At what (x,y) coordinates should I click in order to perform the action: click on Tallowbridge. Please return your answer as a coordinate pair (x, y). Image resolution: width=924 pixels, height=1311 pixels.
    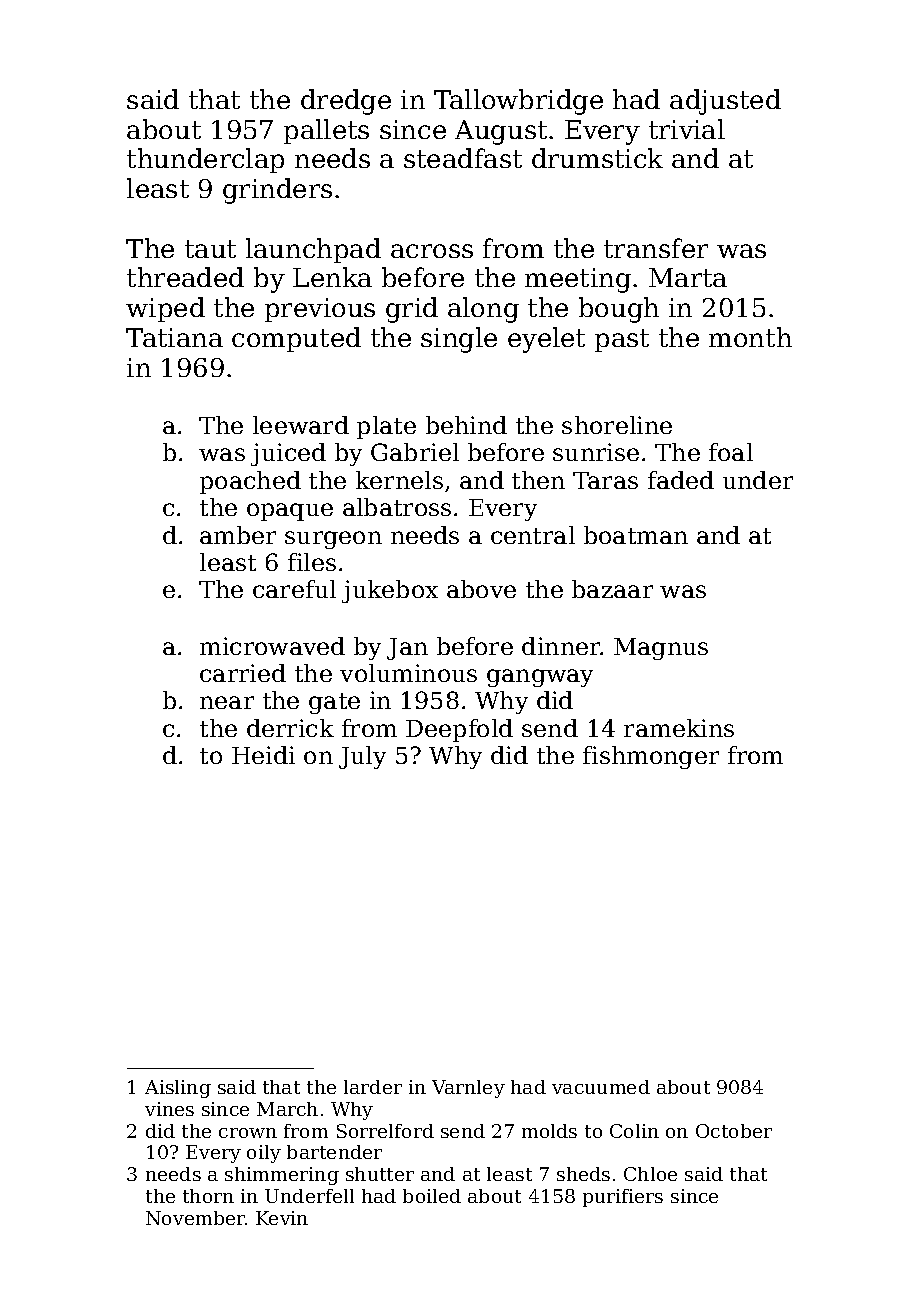
    Looking at the image, I should click on (518, 102).
